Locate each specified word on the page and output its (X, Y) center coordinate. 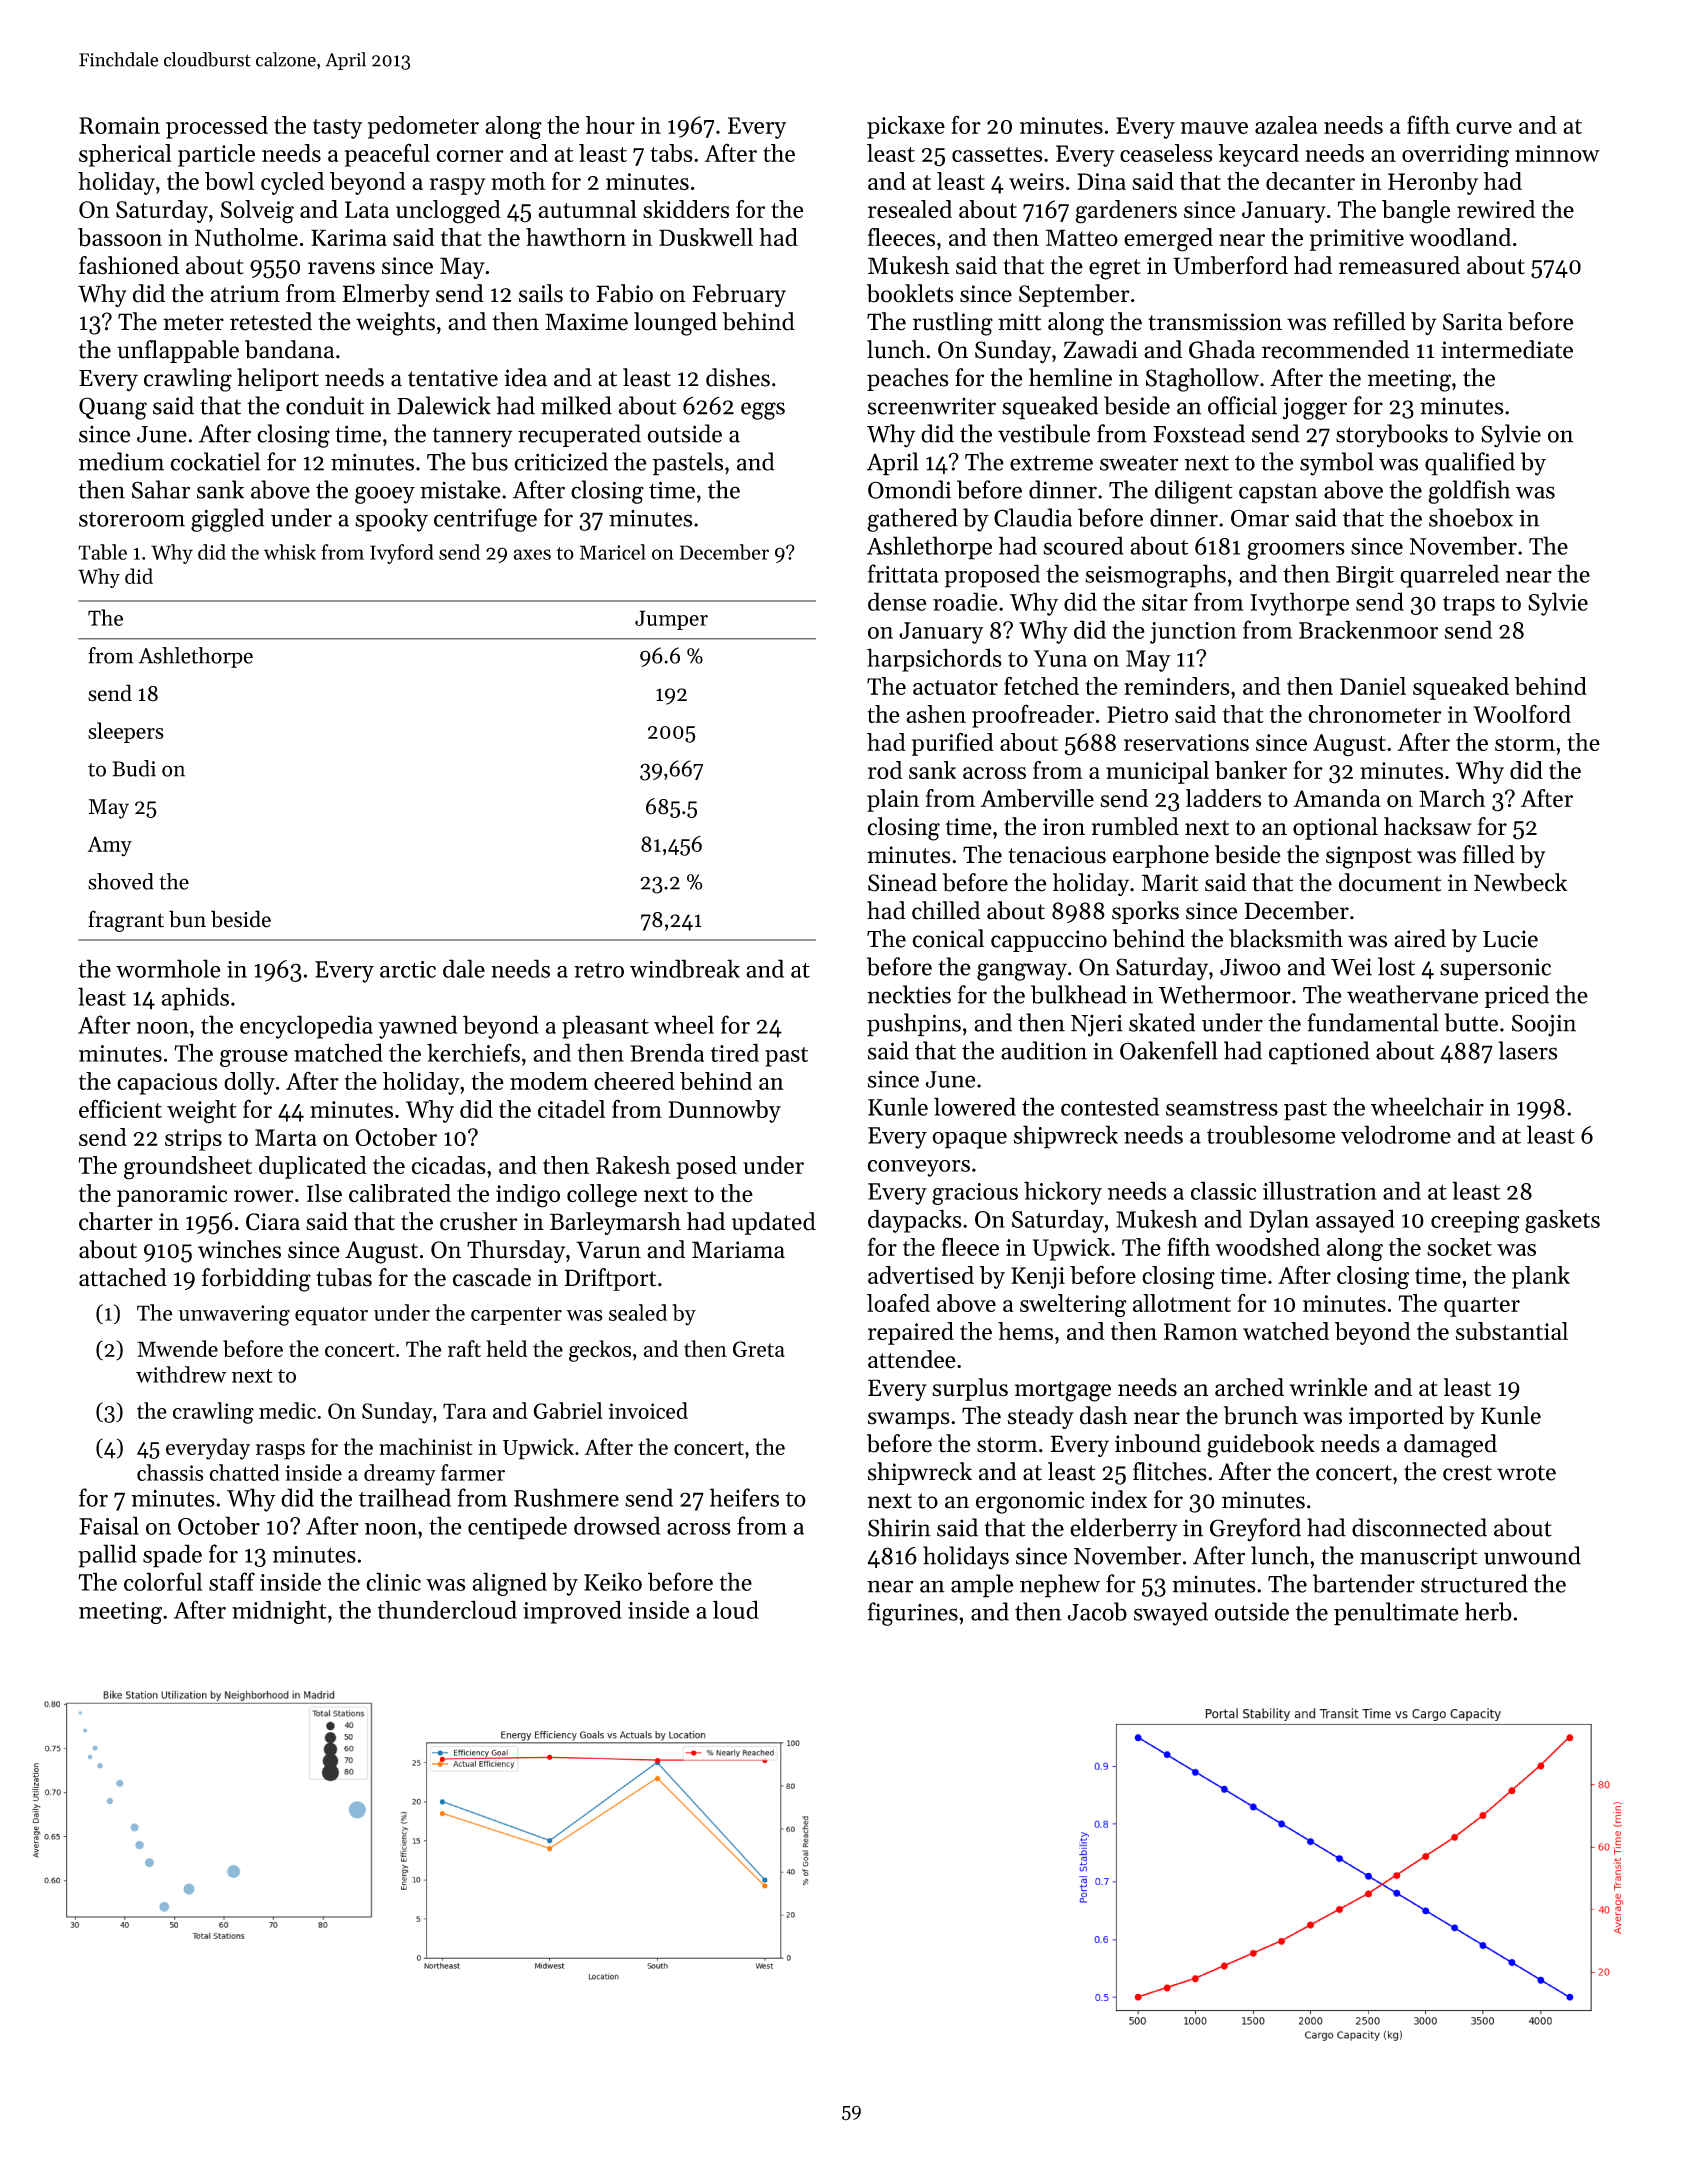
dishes (738, 377)
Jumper (671, 620)
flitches (1170, 1471)
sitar (1165, 602)
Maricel (613, 552)
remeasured (1399, 265)
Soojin (1544, 1025)
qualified (1470, 464)
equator (331, 1316)
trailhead (405, 1497)
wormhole (168, 968)
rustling (953, 324)
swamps (909, 1420)
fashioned (129, 265)
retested (271, 321)
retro (599, 970)
